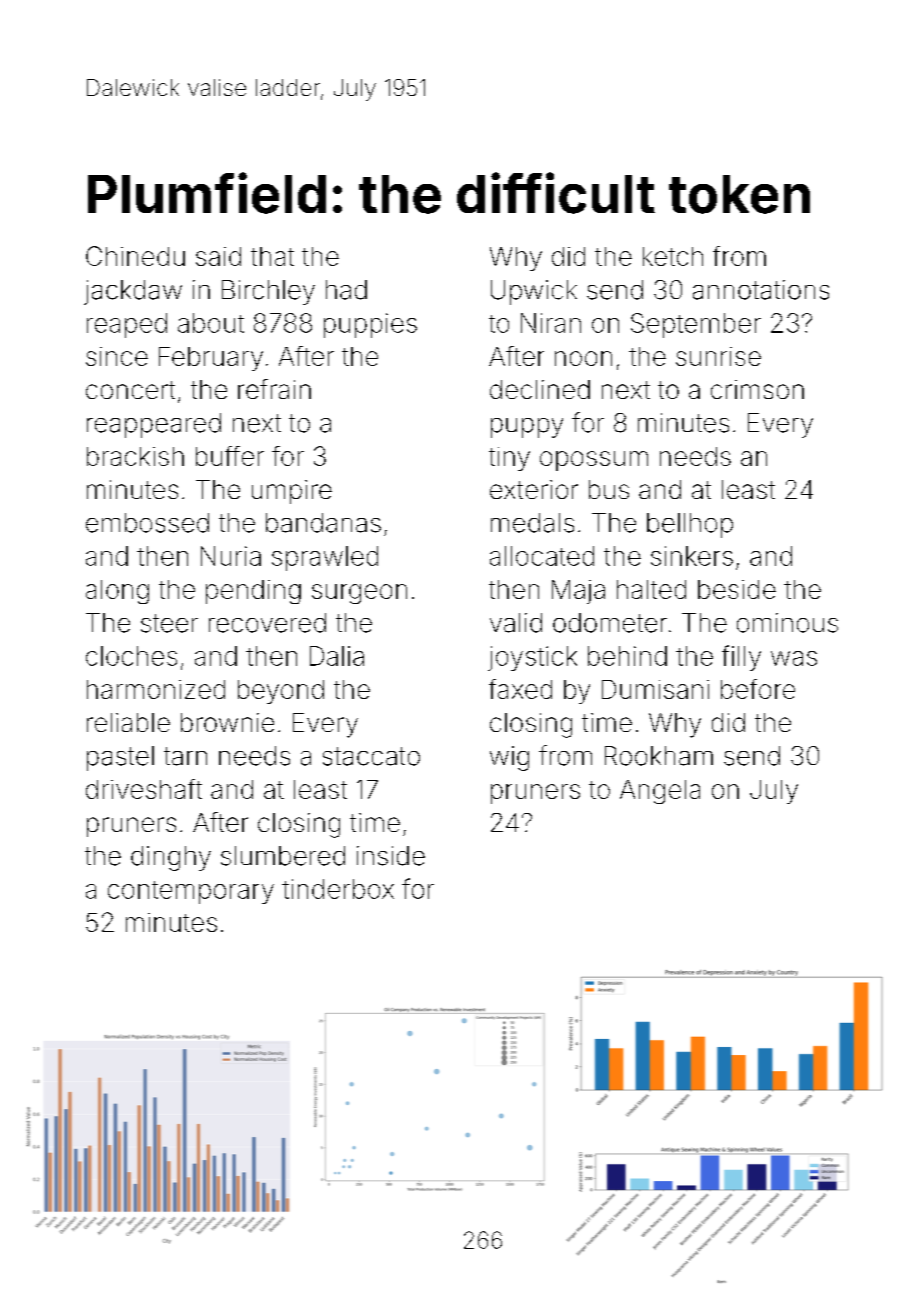  What do you see at coordinates (338, 889) in the screenshot?
I see `tinderbox` at bounding box center [338, 889].
